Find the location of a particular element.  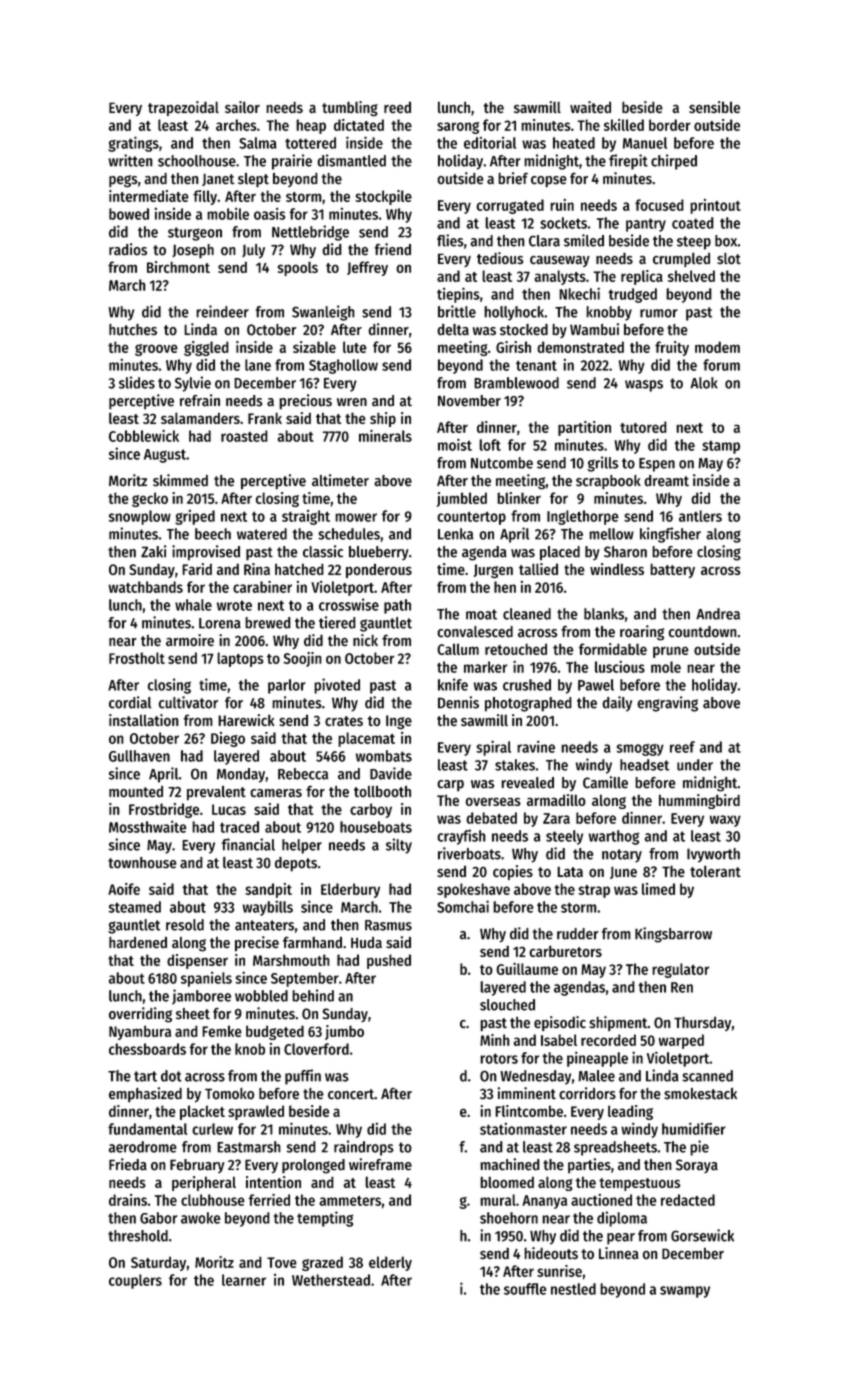

precious is located at coordinates (305, 402).
